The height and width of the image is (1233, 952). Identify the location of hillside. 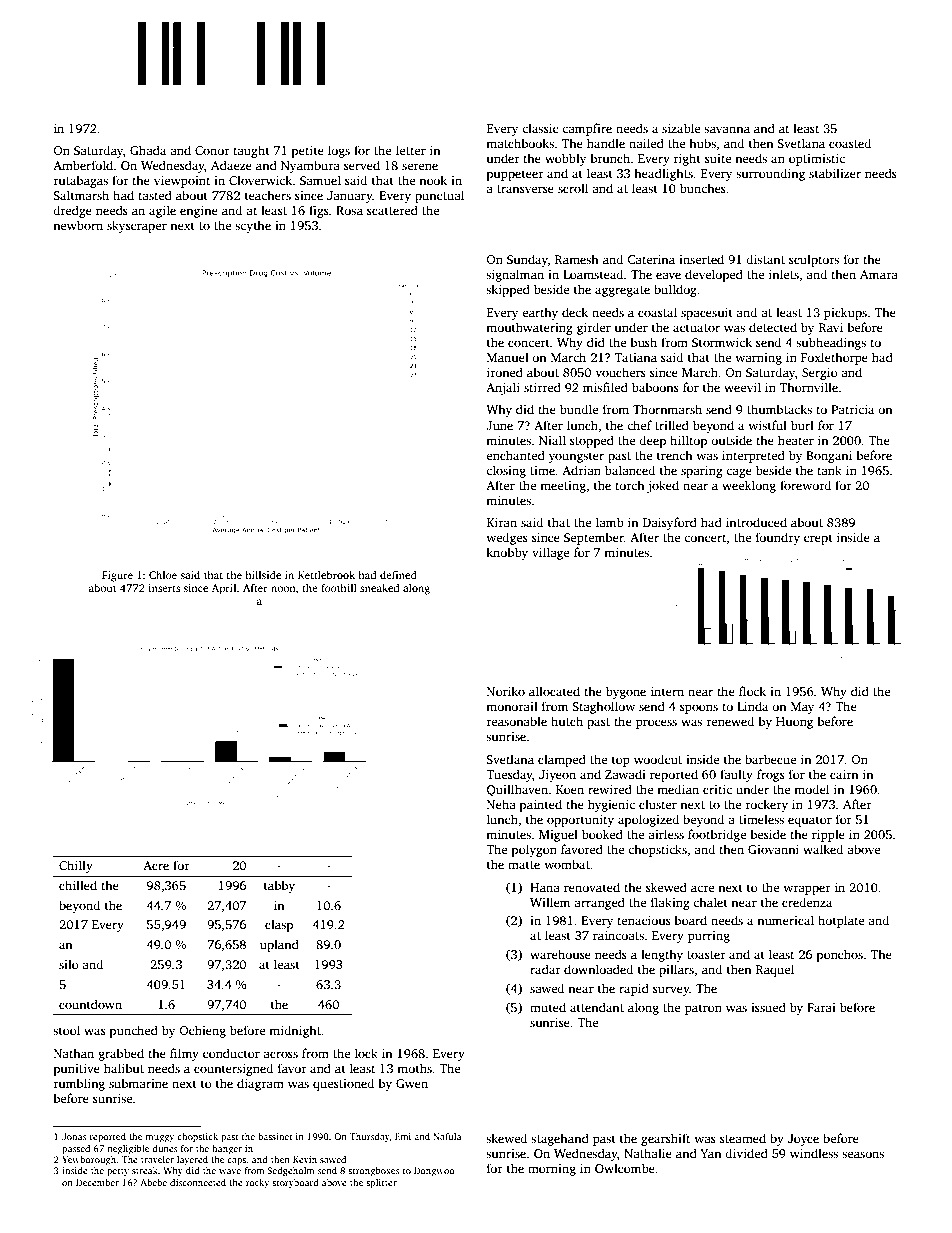
(263, 575).
